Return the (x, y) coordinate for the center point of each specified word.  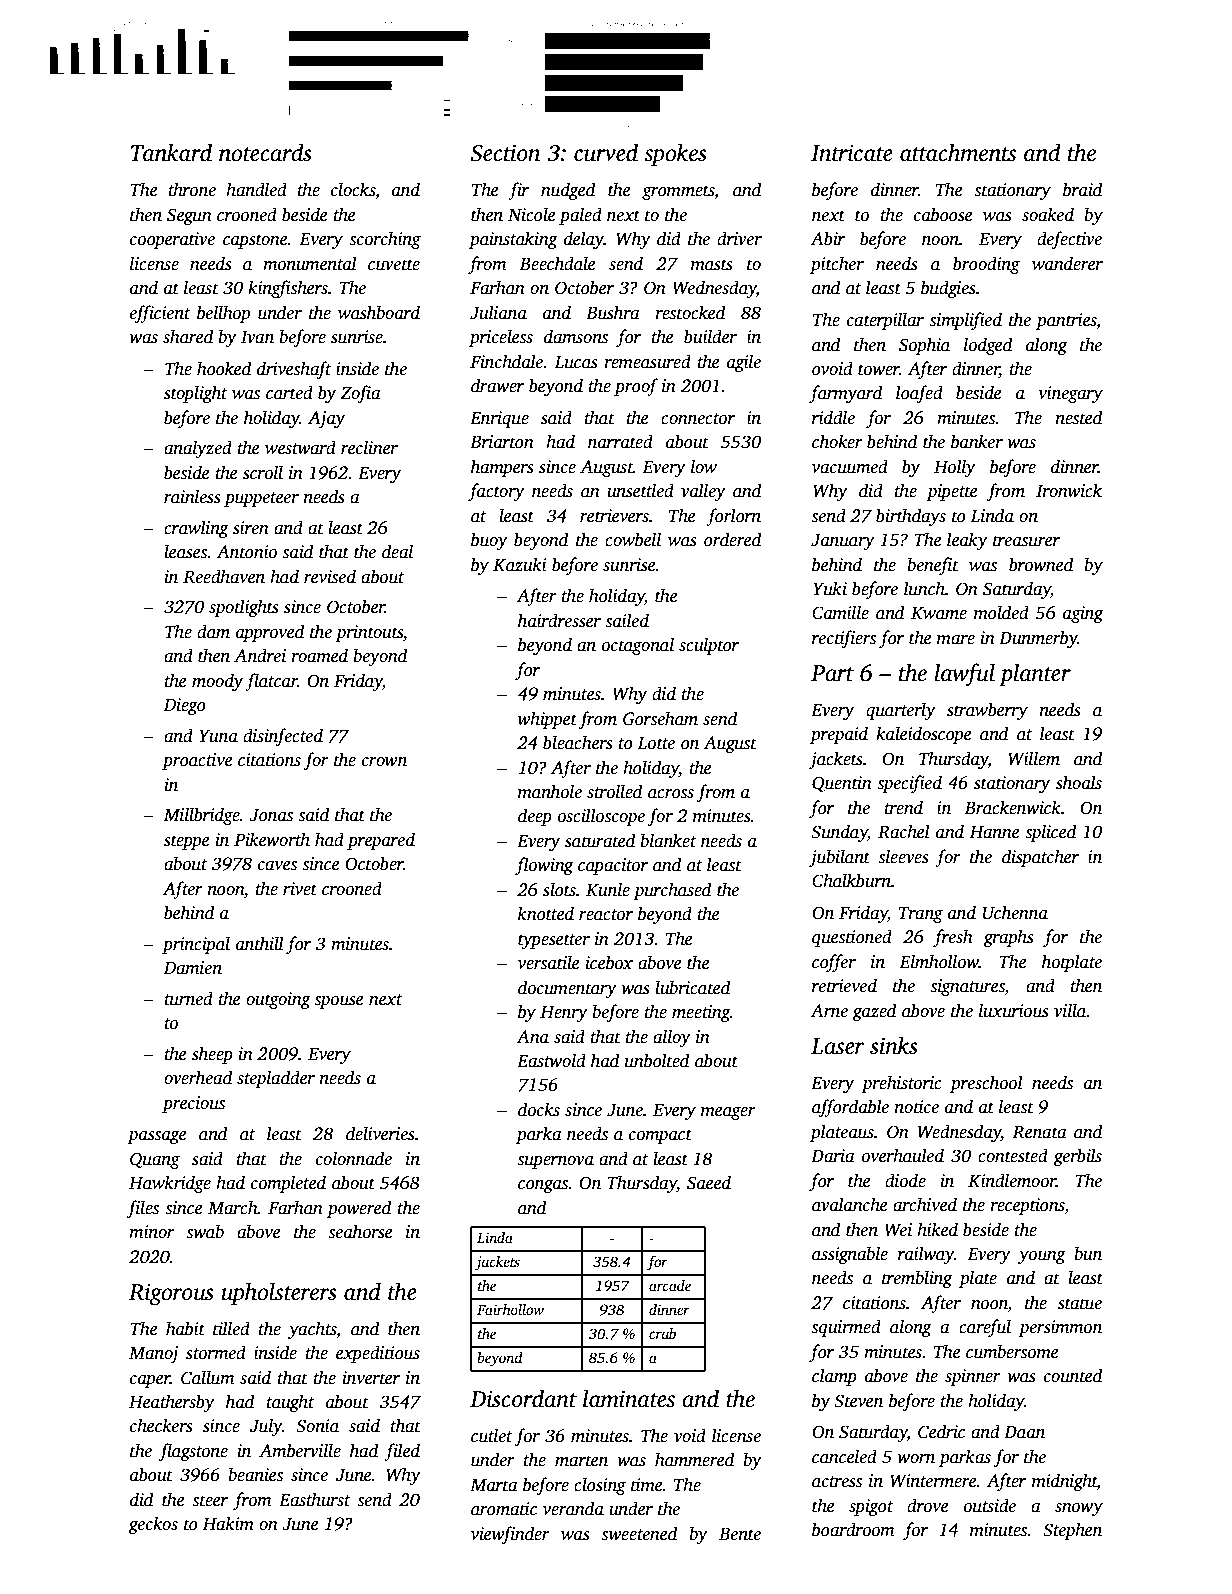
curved (606, 152)
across (671, 794)
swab (205, 1231)
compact (660, 1136)
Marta (494, 1485)
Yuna (218, 736)
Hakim (228, 1523)
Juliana (498, 312)
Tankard (171, 152)
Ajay (326, 419)
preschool (986, 1084)
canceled (844, 1456)
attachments (958, 152)
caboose (943, 214)
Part (832, 673)
